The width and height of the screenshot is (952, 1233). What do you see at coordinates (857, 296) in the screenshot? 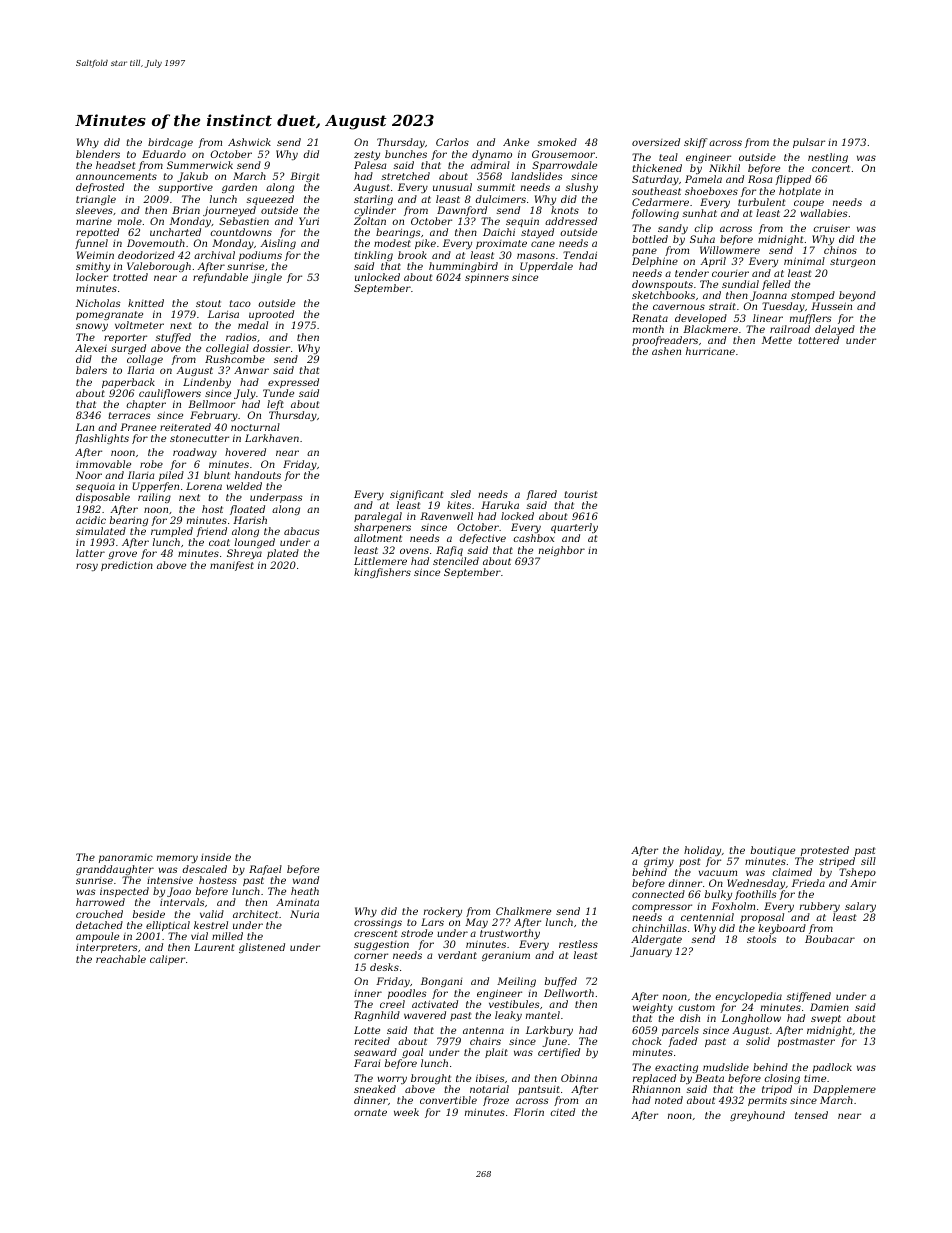
I see `beyond` at bounding box center [857, 296].
